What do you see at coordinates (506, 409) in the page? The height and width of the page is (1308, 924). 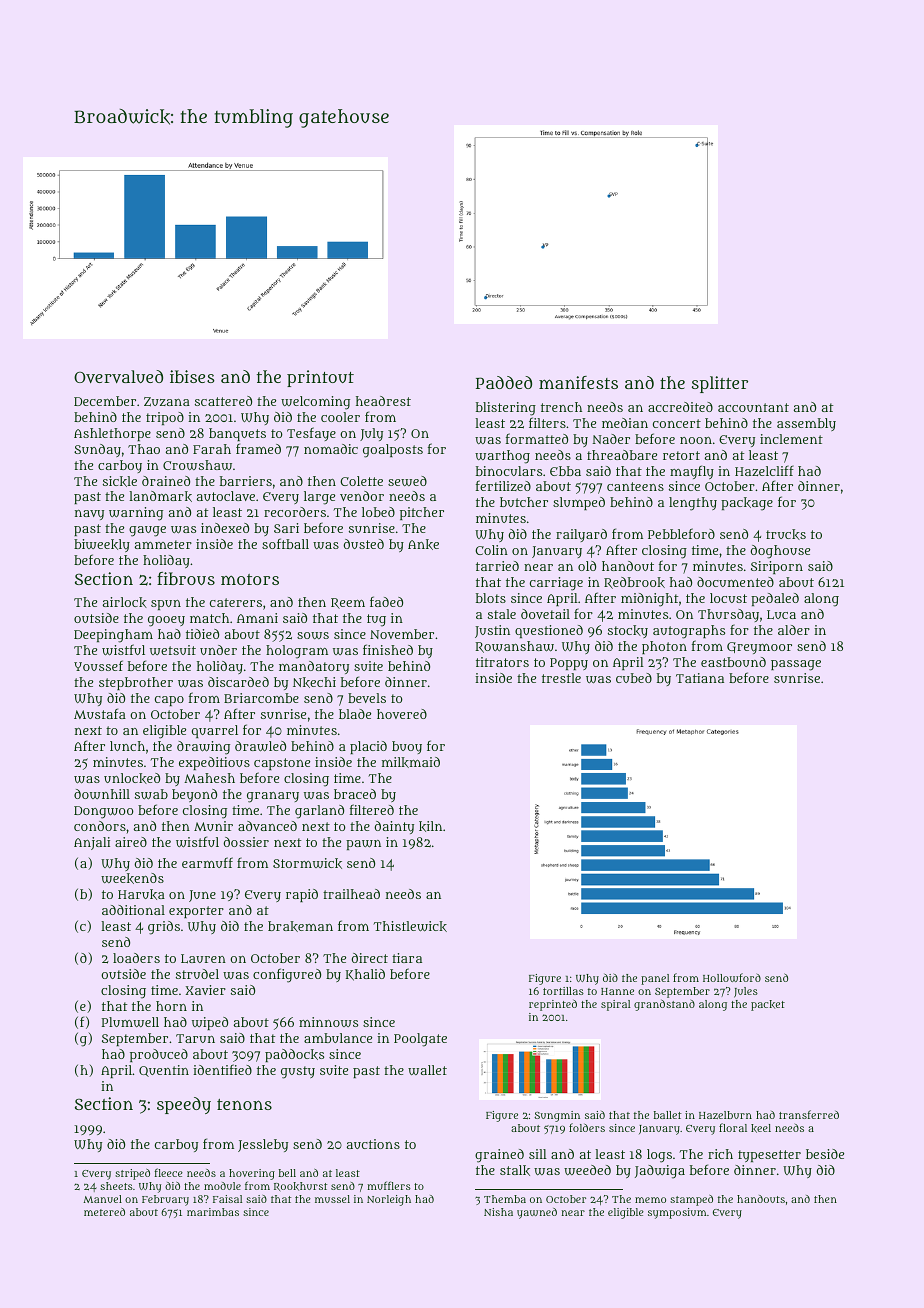 I see `blistering` at bounding box center [506, 409].
